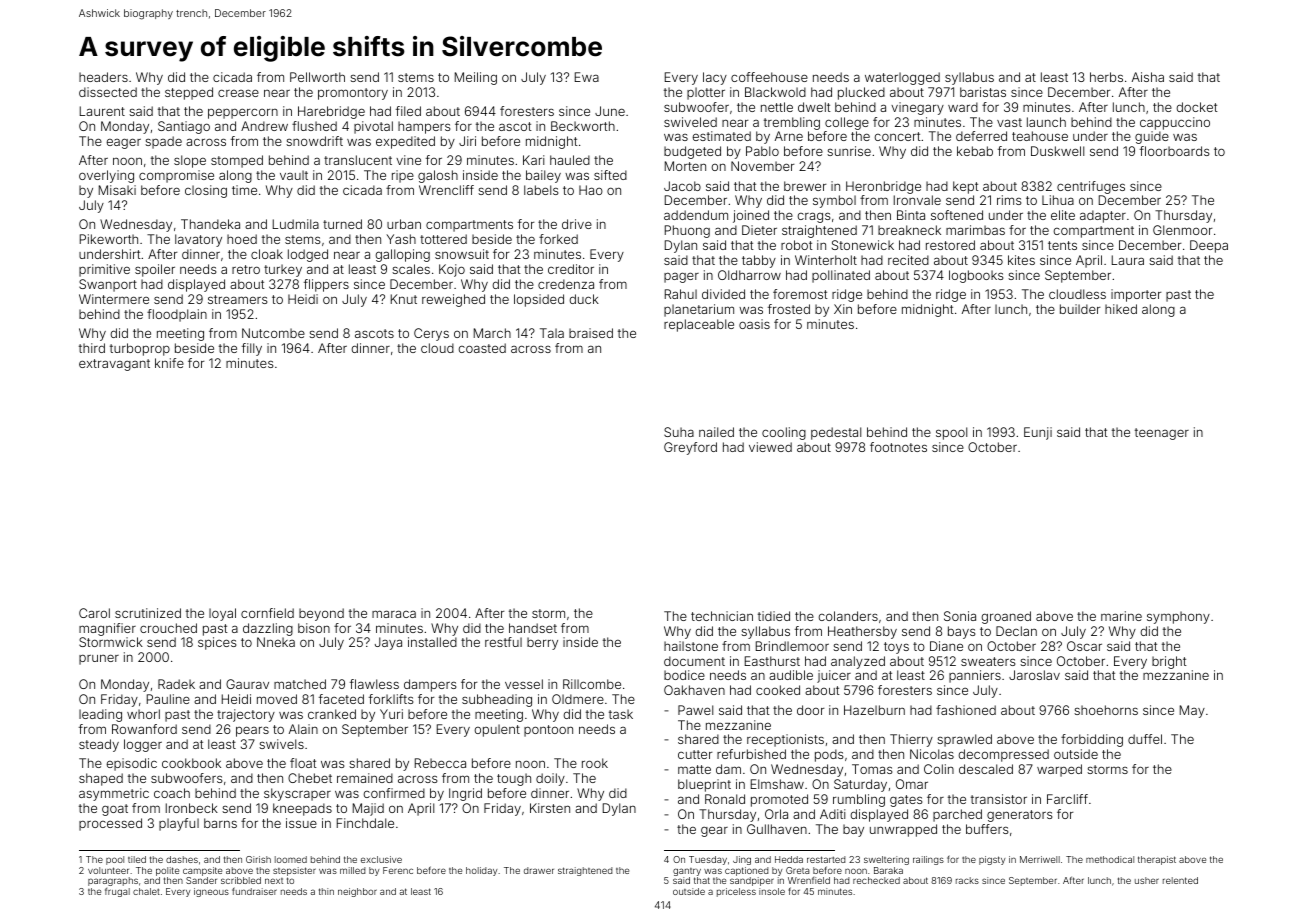 The height and width of the document is (924, 1308). What do you see at coordinates (99, 745) in the document?
I see `steady` at bounding box center [99, 745].
